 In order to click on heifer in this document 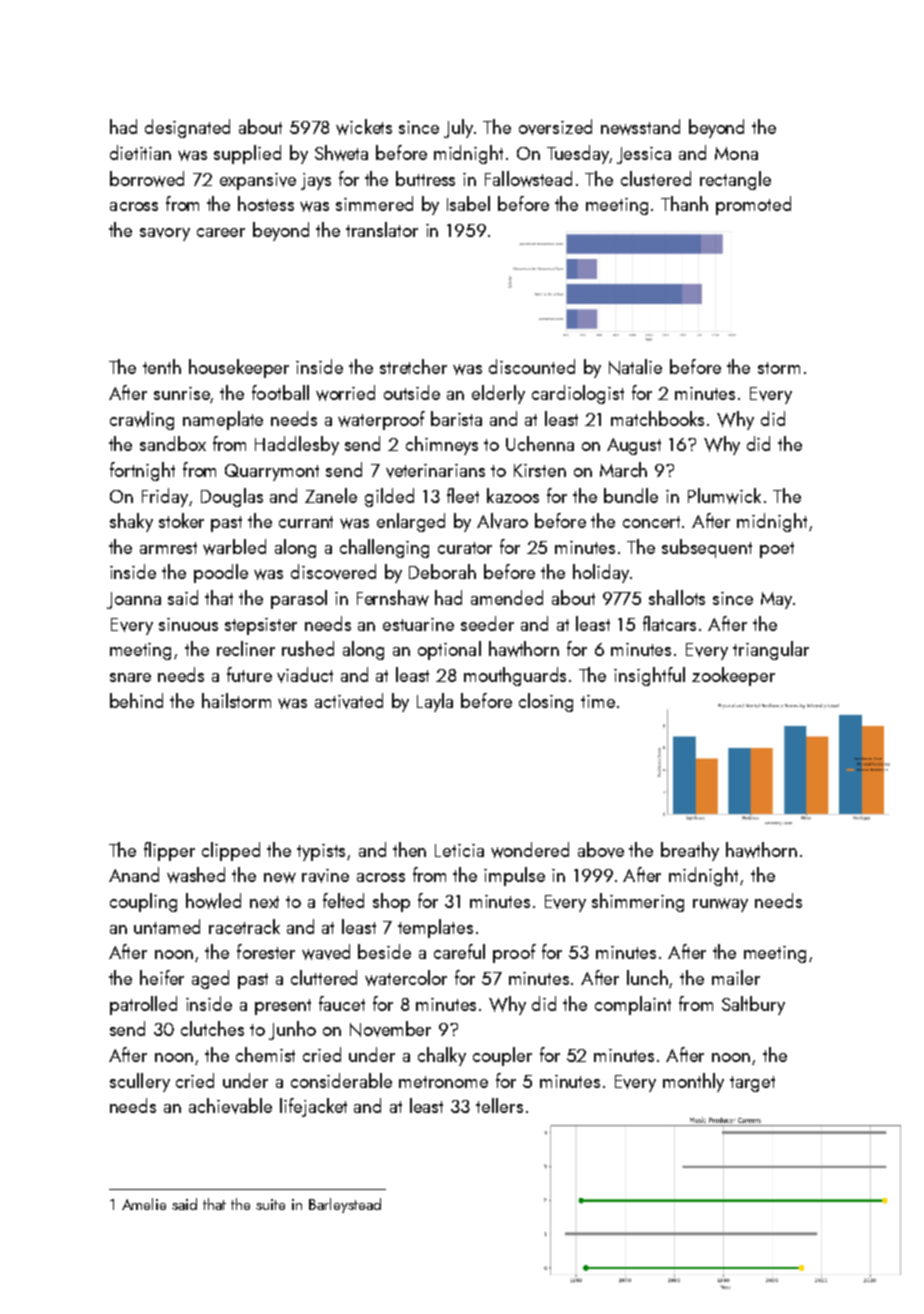, I will do `click(162, 977)`.
